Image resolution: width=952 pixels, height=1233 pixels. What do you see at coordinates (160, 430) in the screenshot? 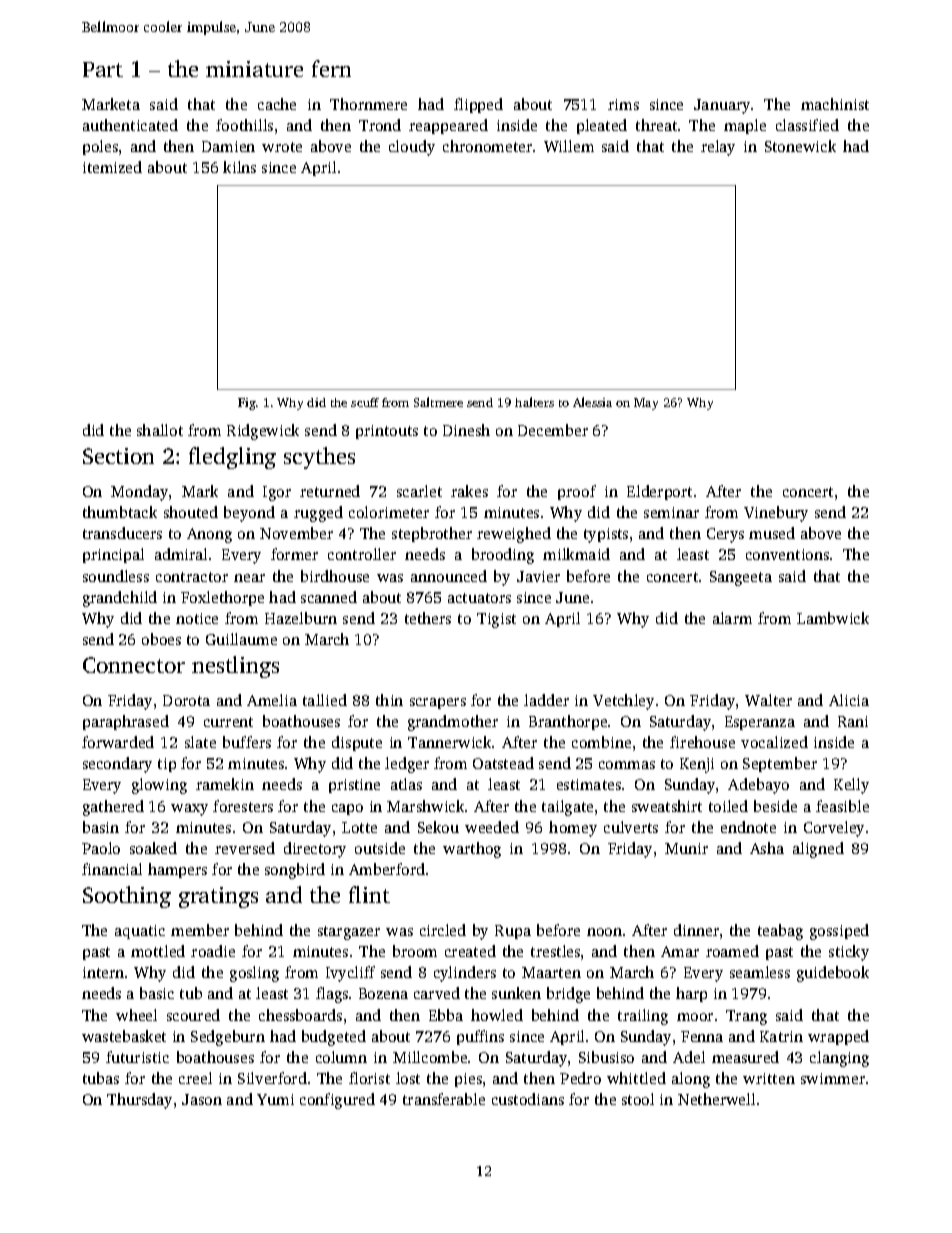
I see `shallot` at bounding box center [160, 430].
